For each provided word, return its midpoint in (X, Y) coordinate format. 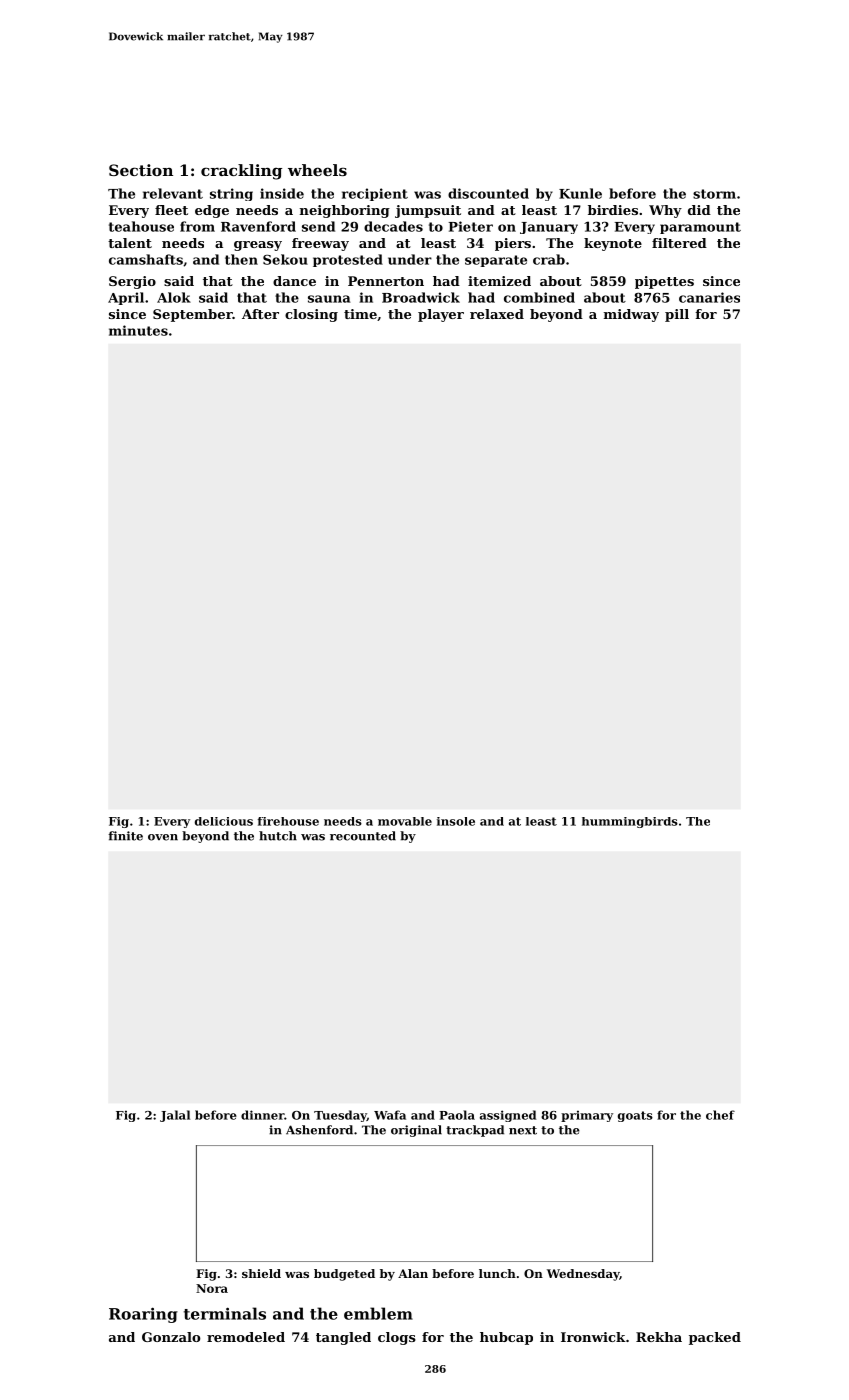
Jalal (175, 1116)
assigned (508, 1116)
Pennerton (386, 281)
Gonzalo (171, 1337)
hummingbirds (630, 822)
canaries (709, 297)
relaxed (497, 314)
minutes (138, 330)
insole (456, 821)
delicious (224, 821)
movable (405, 821)
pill (677, 315)
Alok (174, 297)
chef (720, 1115)
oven (163, 837)
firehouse (288, 821)
